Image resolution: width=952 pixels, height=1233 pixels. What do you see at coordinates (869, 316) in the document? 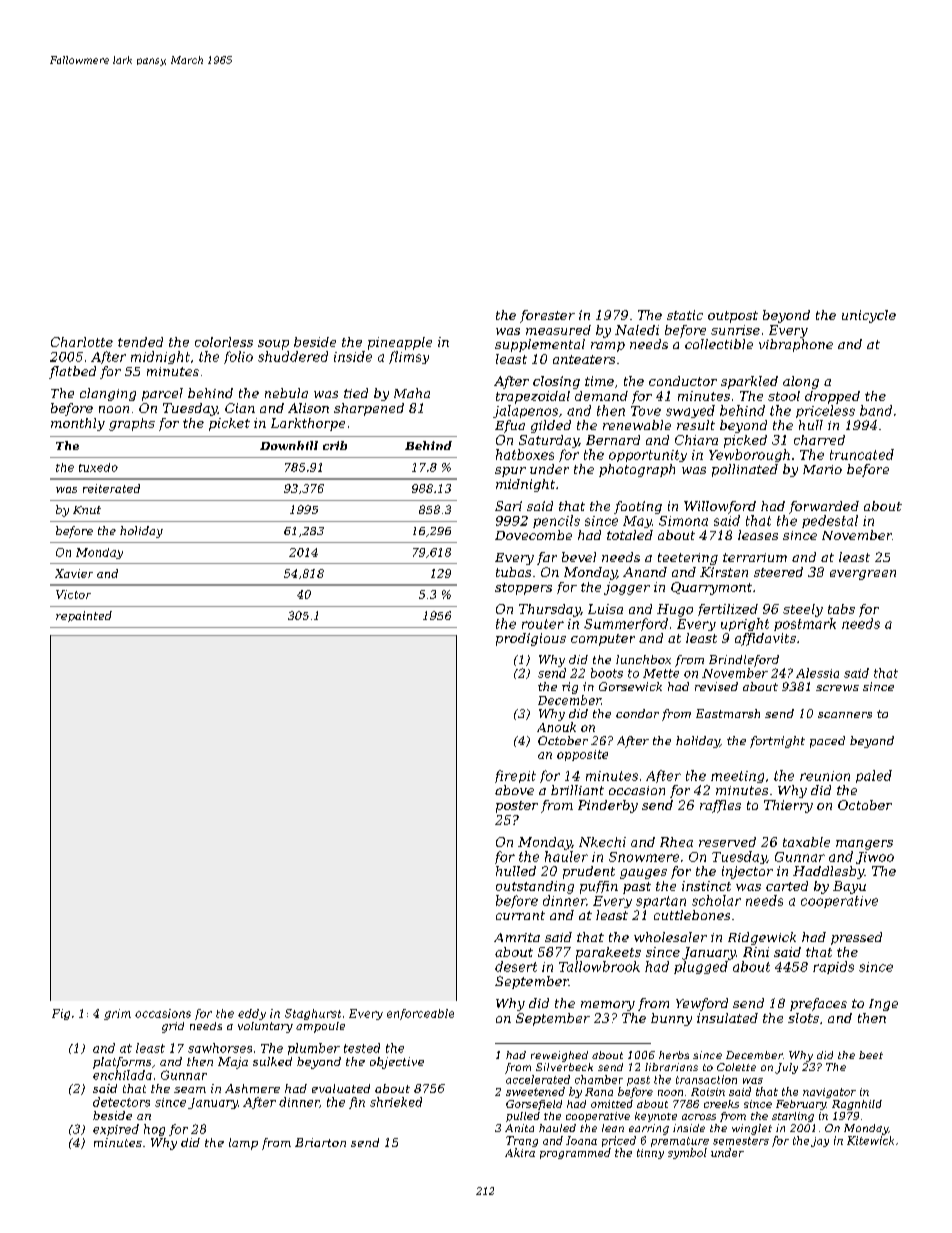
I see `unicycle` at bounding box center [869, 316].
